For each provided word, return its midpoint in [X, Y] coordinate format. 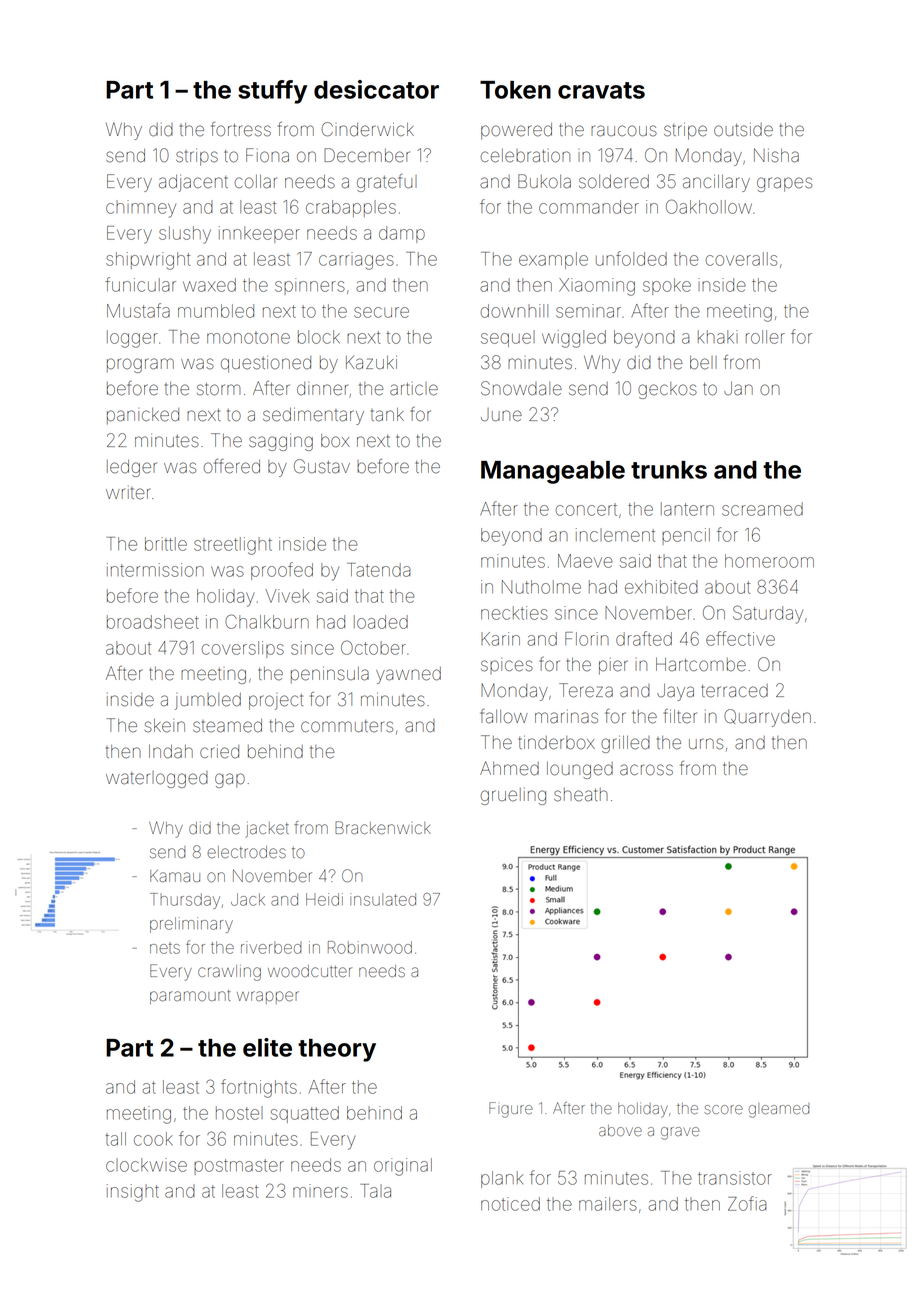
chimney [141, 209]
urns [706, 744]
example [553, 260]
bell [703, 363]
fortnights [259, 1088]
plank [502, 1179]
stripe [685, 131]
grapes [784, 184]
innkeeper [259, 234]
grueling [513, 796]
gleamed [779, 1110]
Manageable [553, 472]
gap [230, 780]
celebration [525, 156]
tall [115, 1139]
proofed [282, 571]
